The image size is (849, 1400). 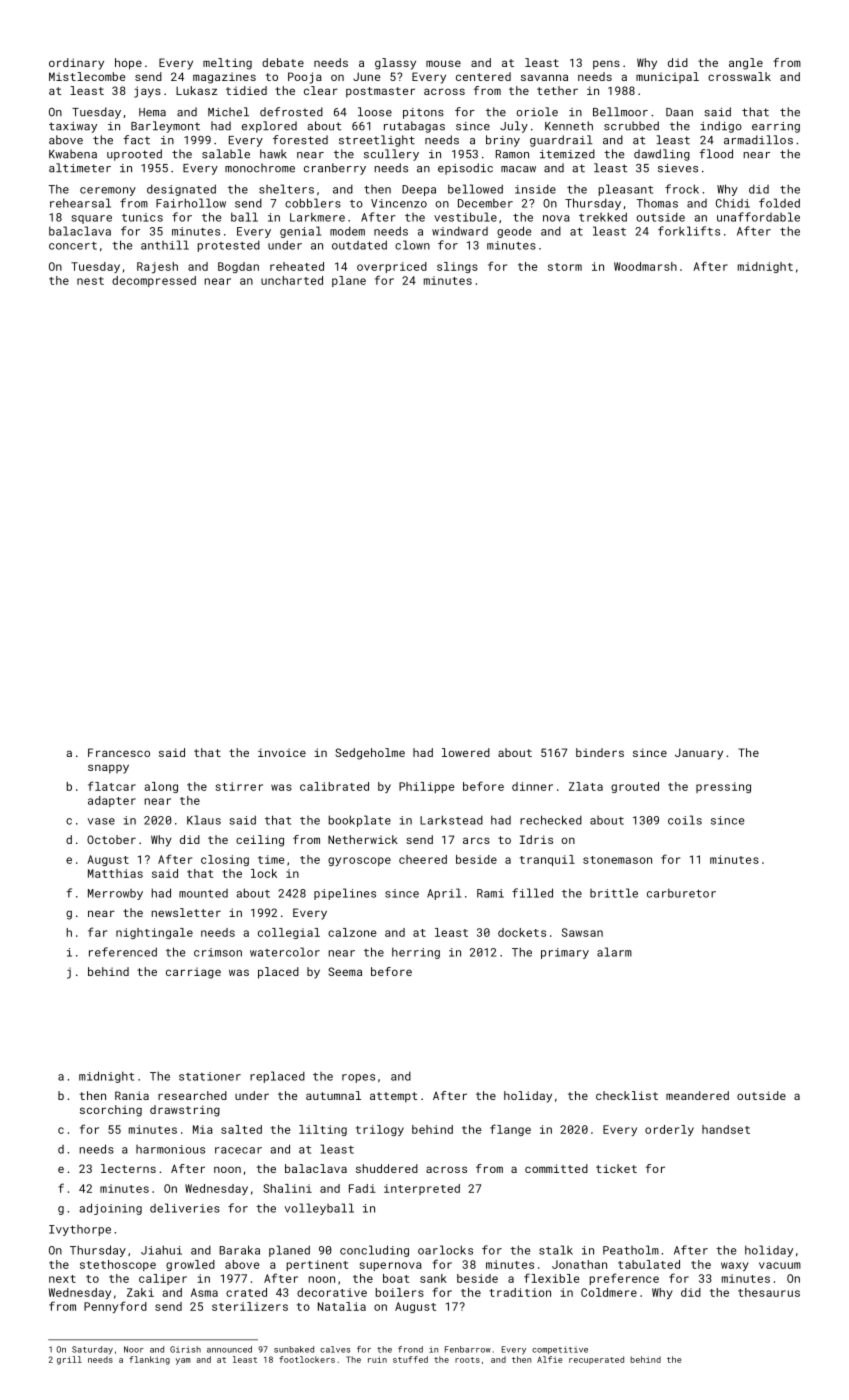 What do you see at coordinates (606, 65) in the screenshot?
I see `pens` at bounding box center [606, 65].
